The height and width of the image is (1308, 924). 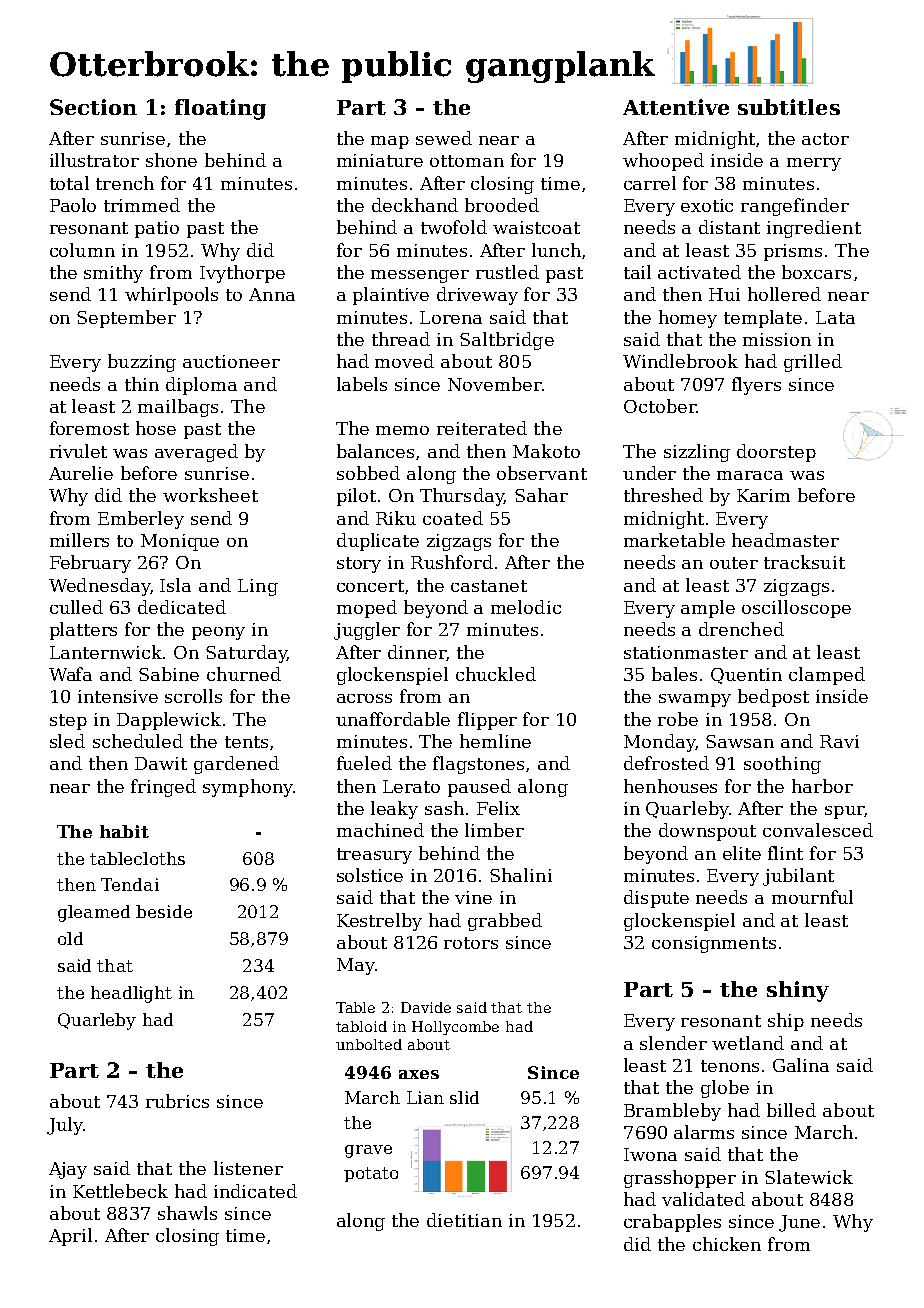 I want to click on Karim, so click(x=763, y=495).
